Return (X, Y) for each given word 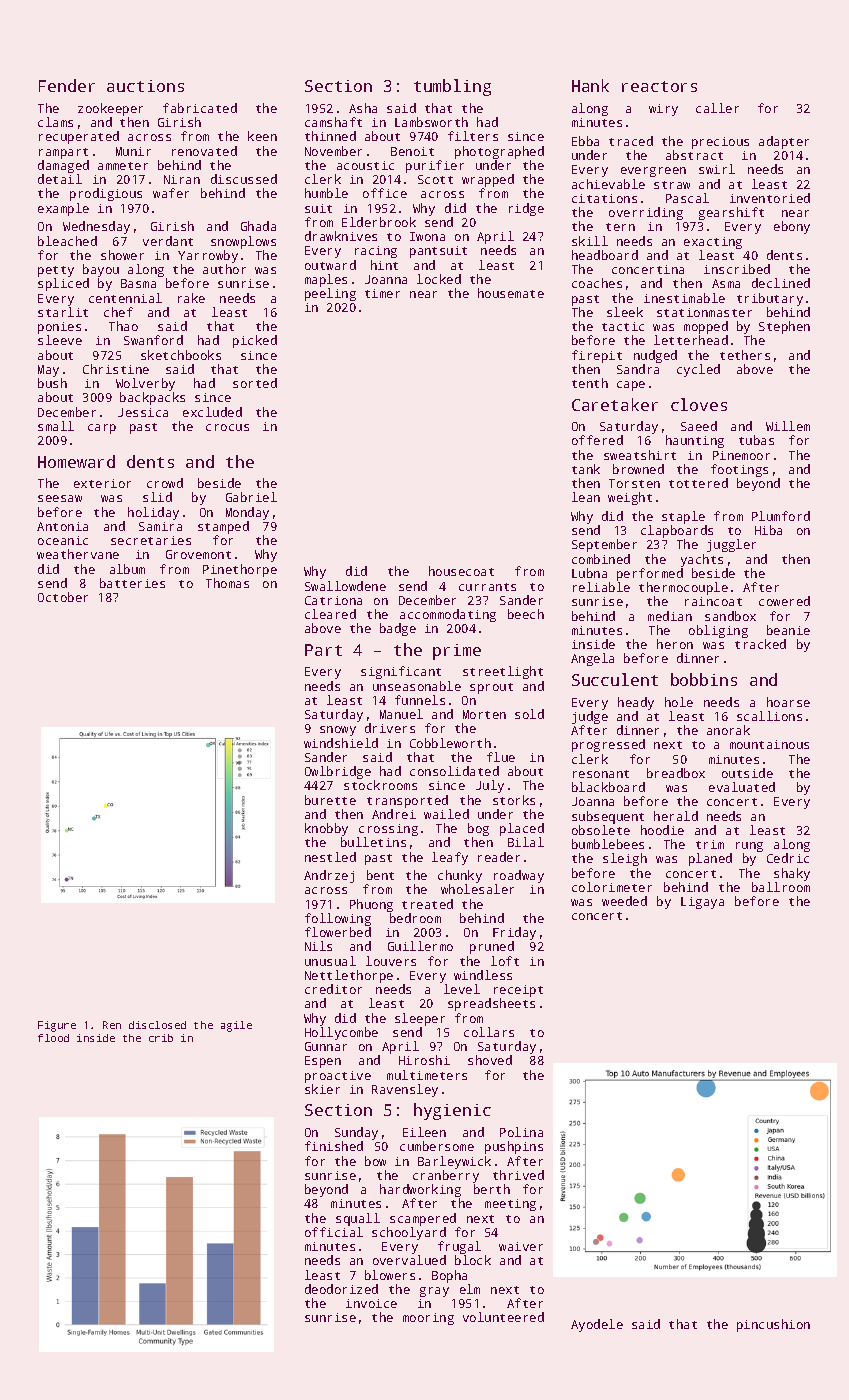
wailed (446, 814)
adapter (784, 142)
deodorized (341, 1289)
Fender (67, 85)
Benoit (412, 151)
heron (675, 644)
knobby (326, 830)
